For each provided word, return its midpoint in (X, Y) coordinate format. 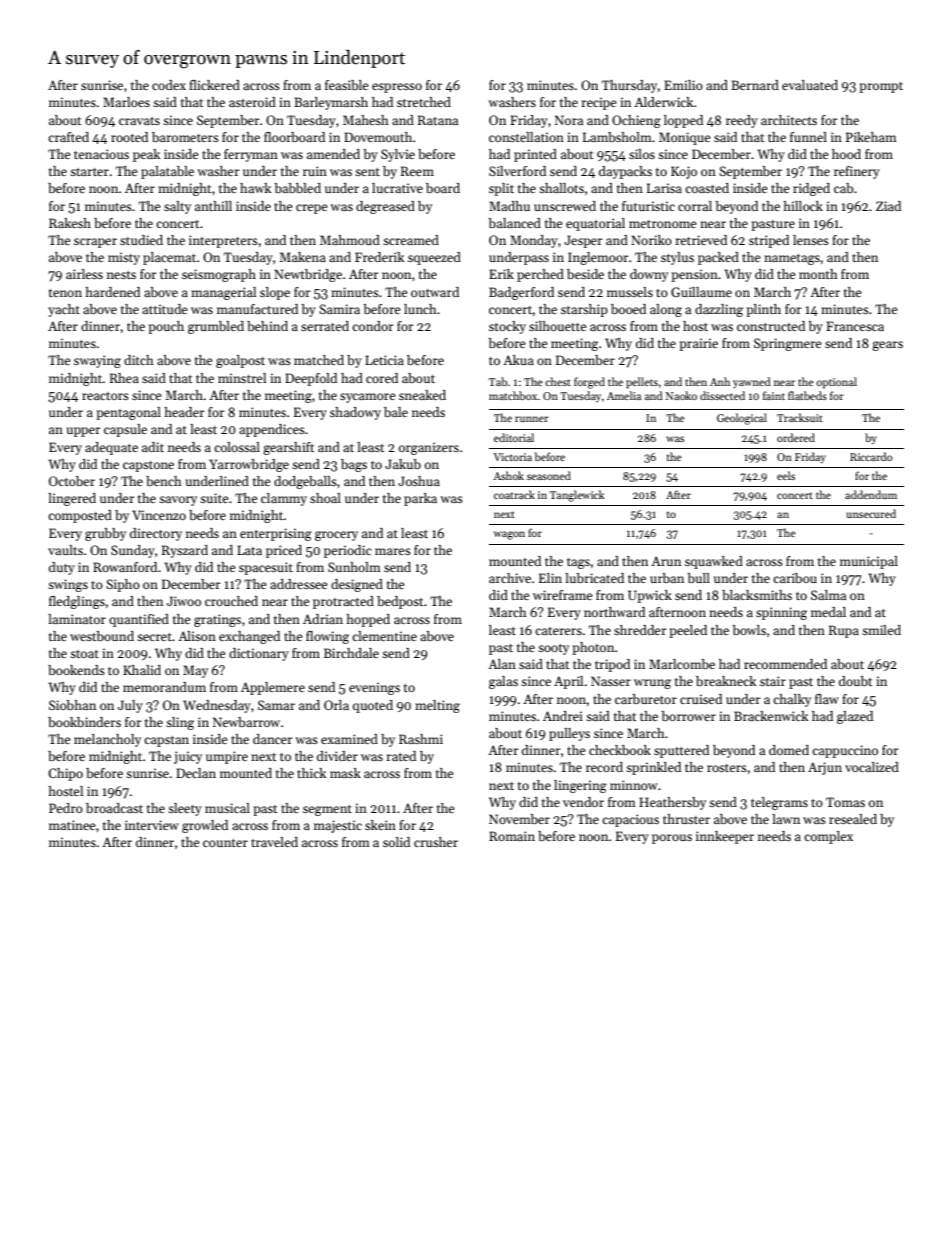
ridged (811, 189)
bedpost (400, 602)
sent (367, 172)
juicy (188, 757)
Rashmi (421, 739)
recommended (785, 664)
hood (846, 154)
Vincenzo (159, 515)
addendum (871, 494)
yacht (64, 310)
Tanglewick (577, 496)
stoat (84, 654)
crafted (68, 137)
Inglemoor (598, 258)
